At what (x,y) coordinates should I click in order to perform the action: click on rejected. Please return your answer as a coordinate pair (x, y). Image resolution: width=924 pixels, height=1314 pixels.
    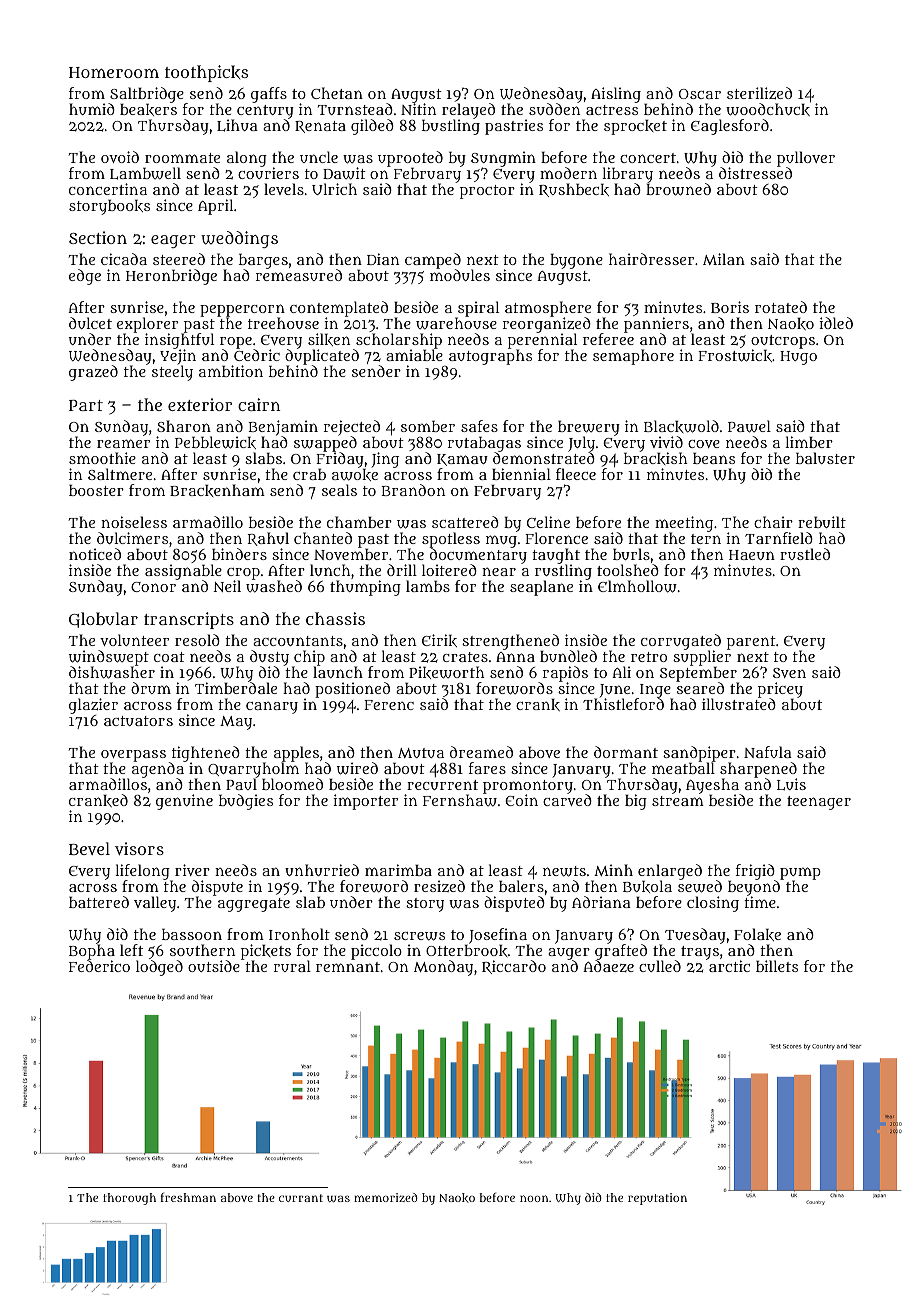
    Looking at the image, I should click on (352, 428).
